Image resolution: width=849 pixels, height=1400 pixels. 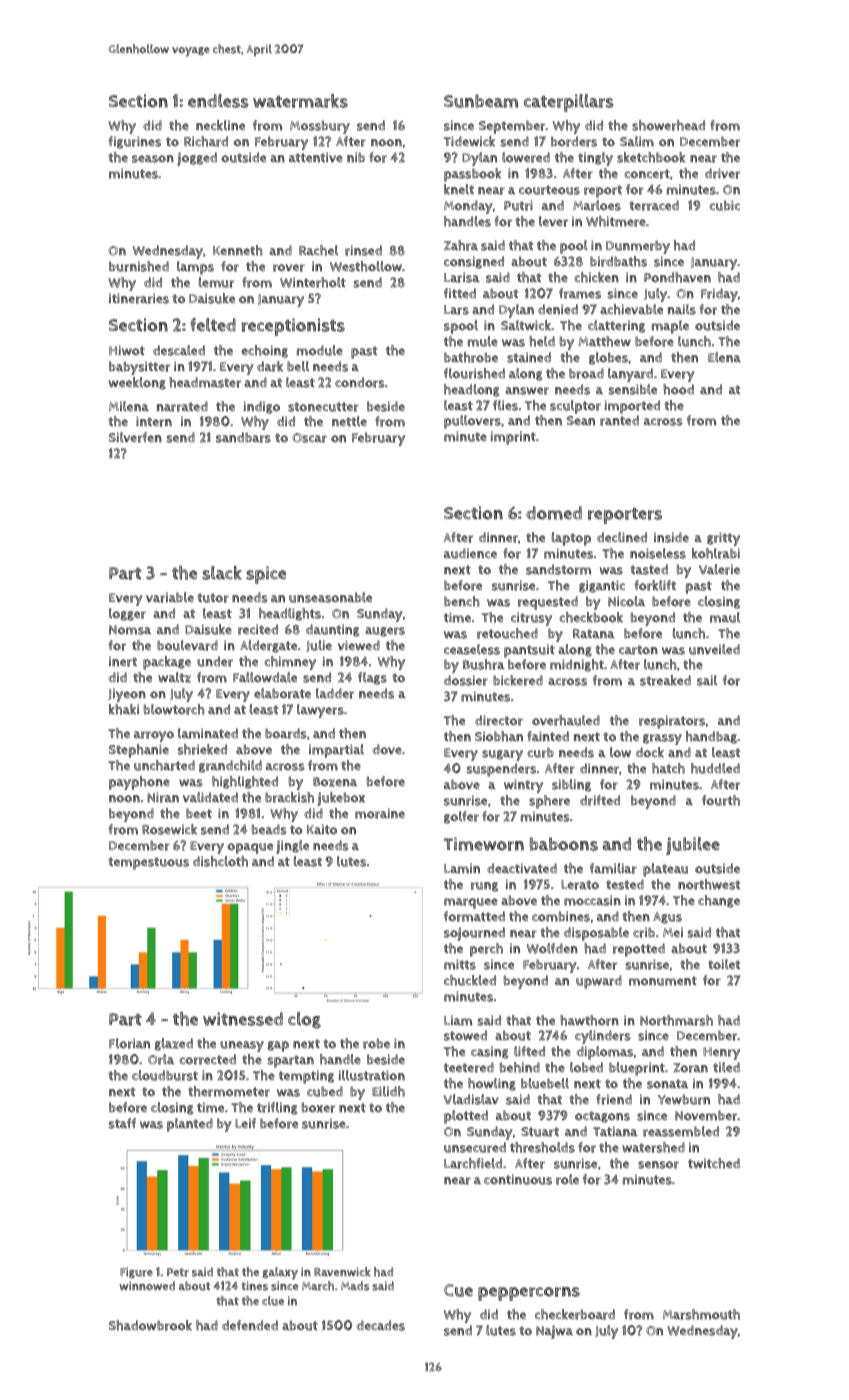 What do you see at coordinates (714, 1163) in the screenshot?
I see `twitched` at bounding box center [714, 1163].
